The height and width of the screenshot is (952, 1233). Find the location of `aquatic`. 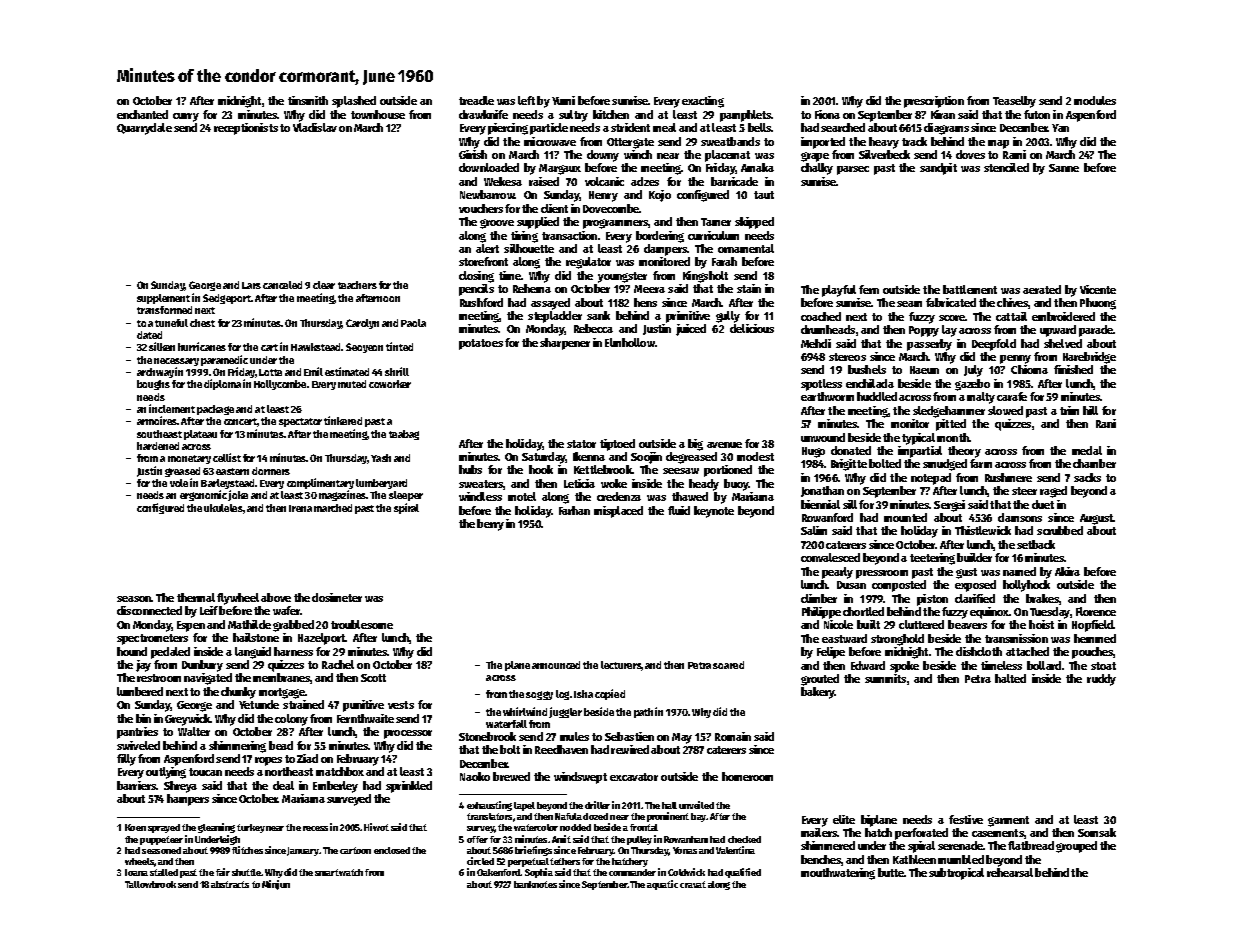

aquatic is located at coordinates (662, 885).
